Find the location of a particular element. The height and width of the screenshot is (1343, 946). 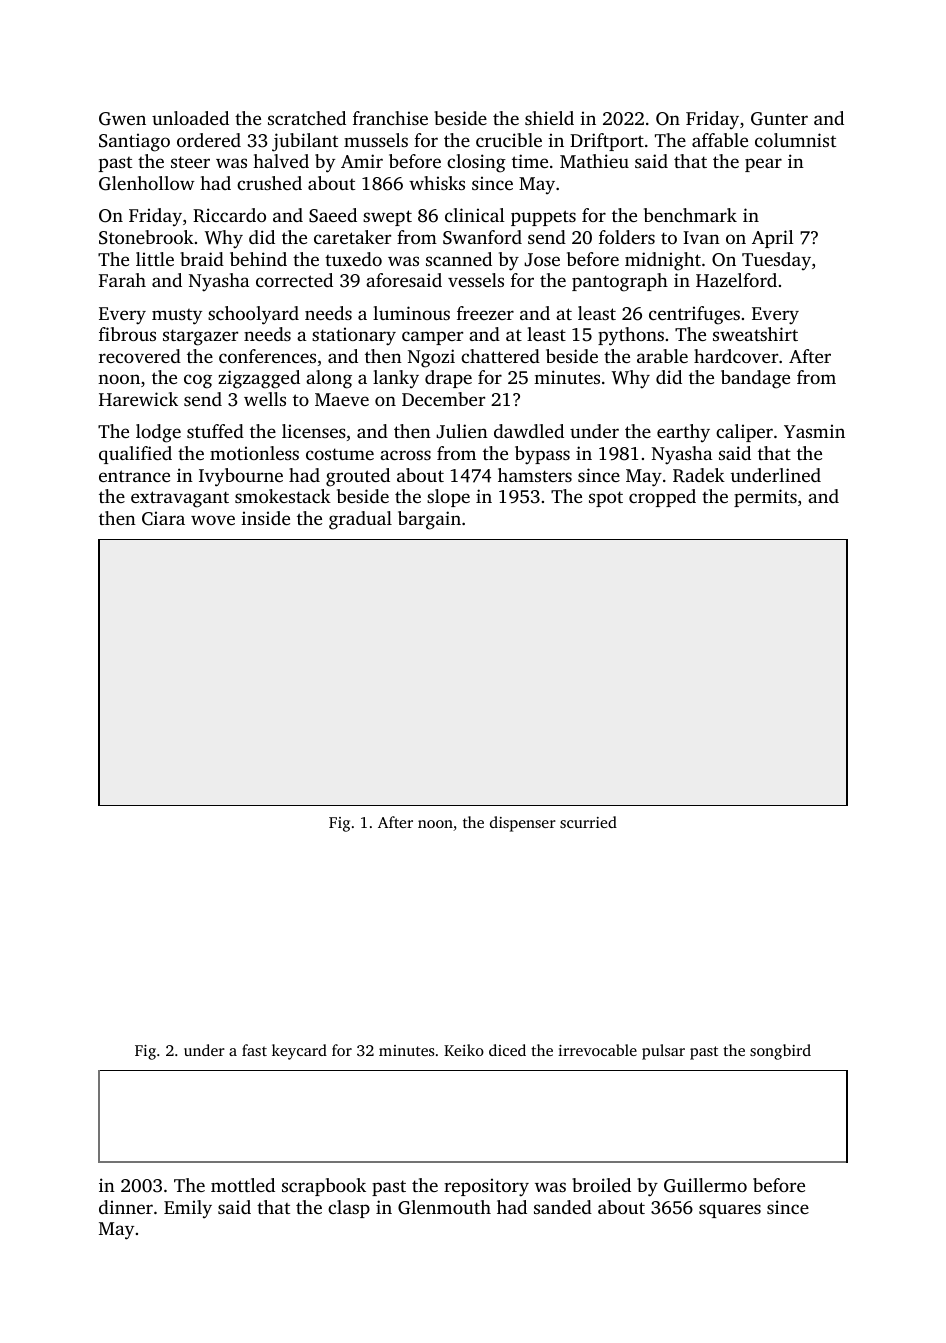

zigzagged is located at coordinates (259, 379).
